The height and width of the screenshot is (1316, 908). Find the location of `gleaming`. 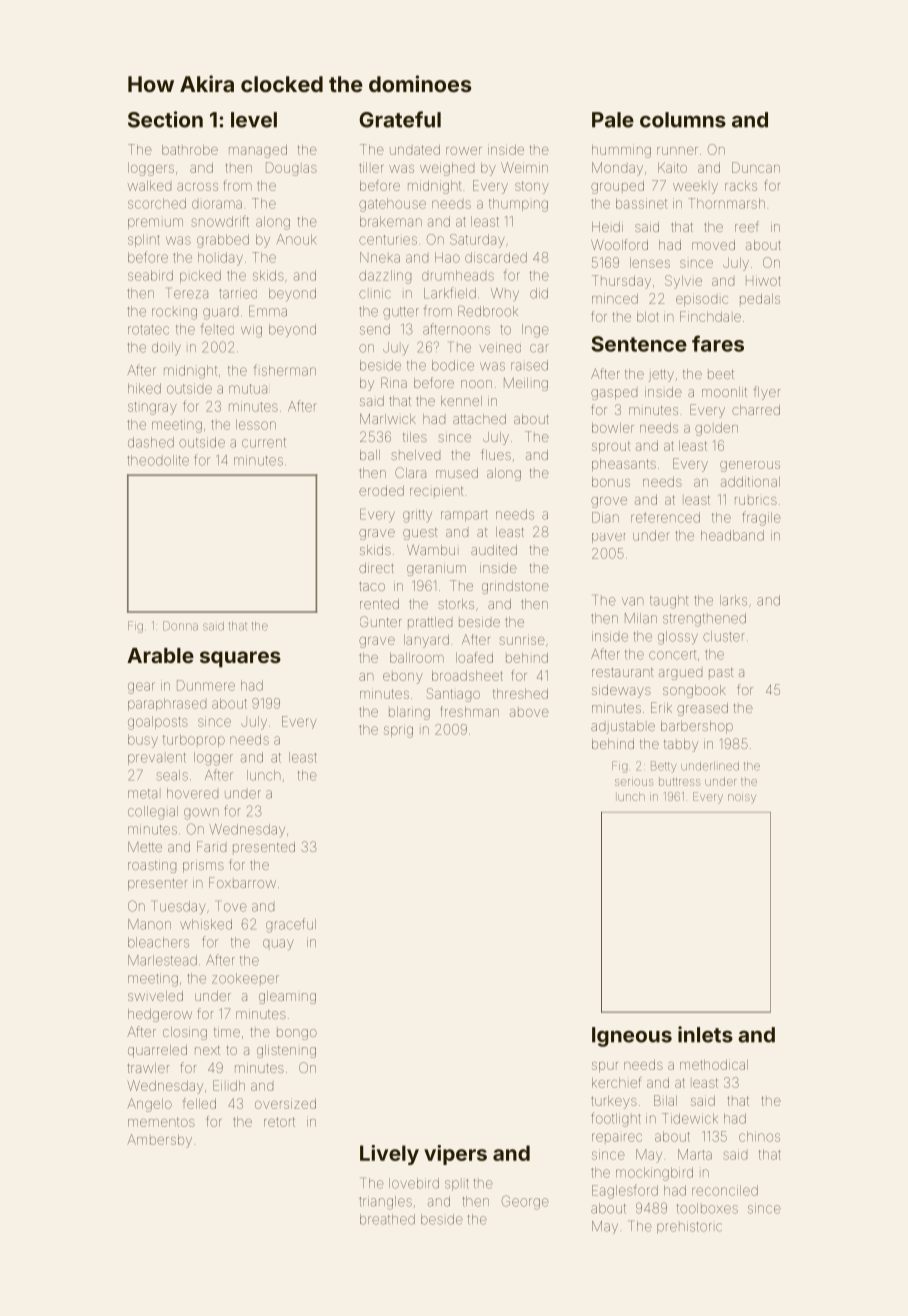

gleaming is located at coordinates (287, 997).
